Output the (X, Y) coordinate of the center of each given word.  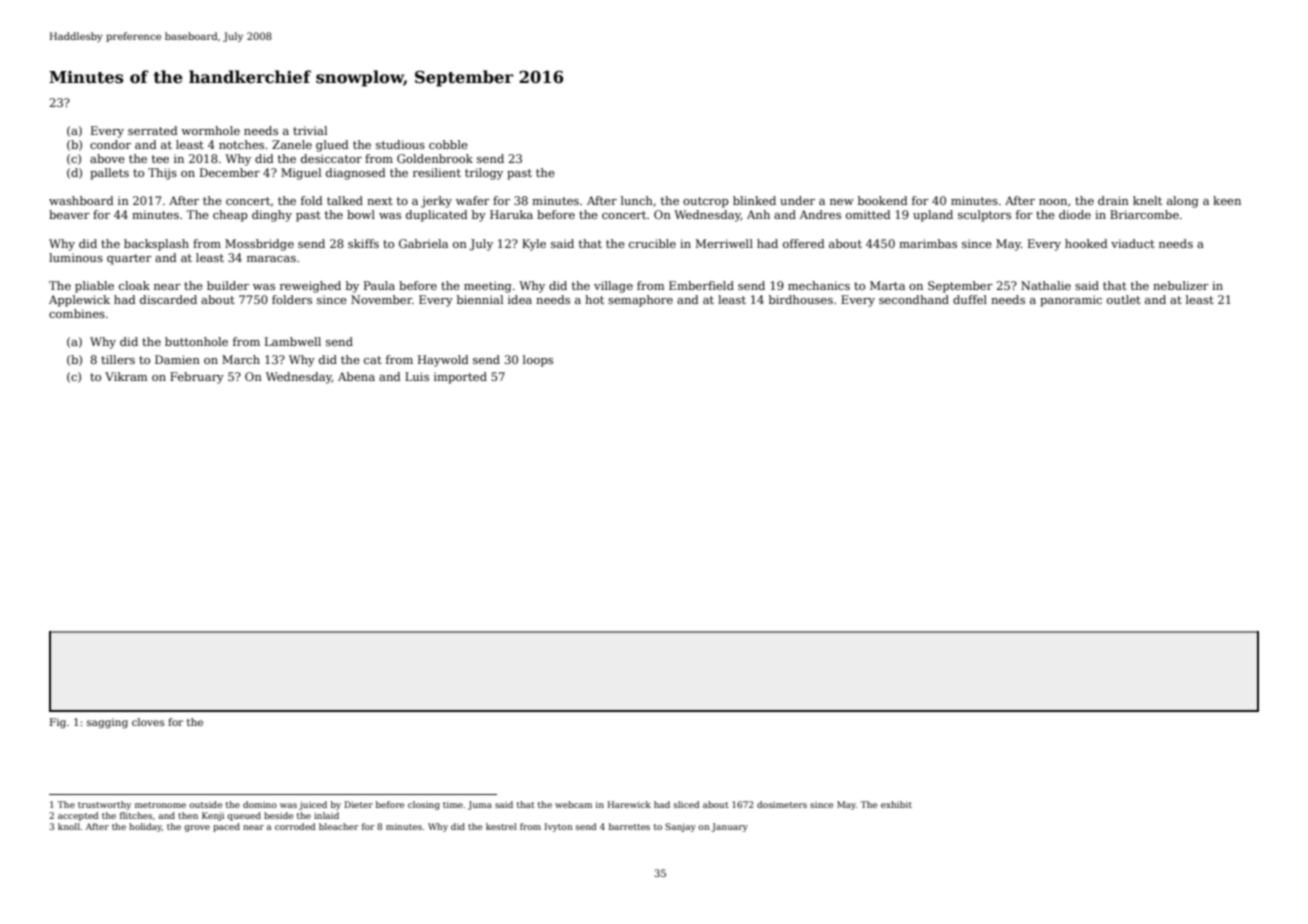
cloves (148, 722)
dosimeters (782, 804)
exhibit (896, 804)
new (842, 202)
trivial (310, 130)
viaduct (1133, 243)
